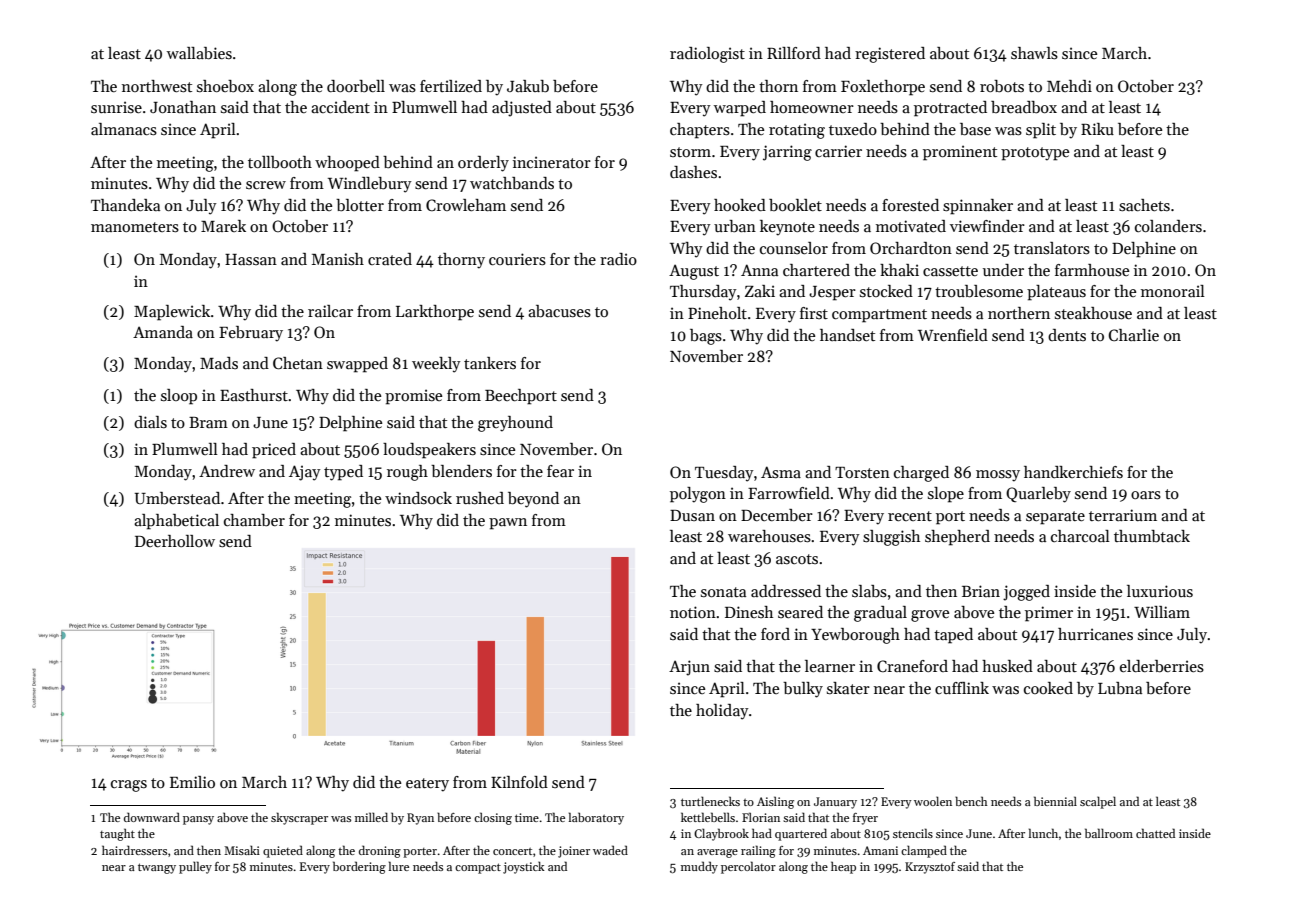 The image size is (1308, 924). I want to click on wallabies, so click(199, 53).
